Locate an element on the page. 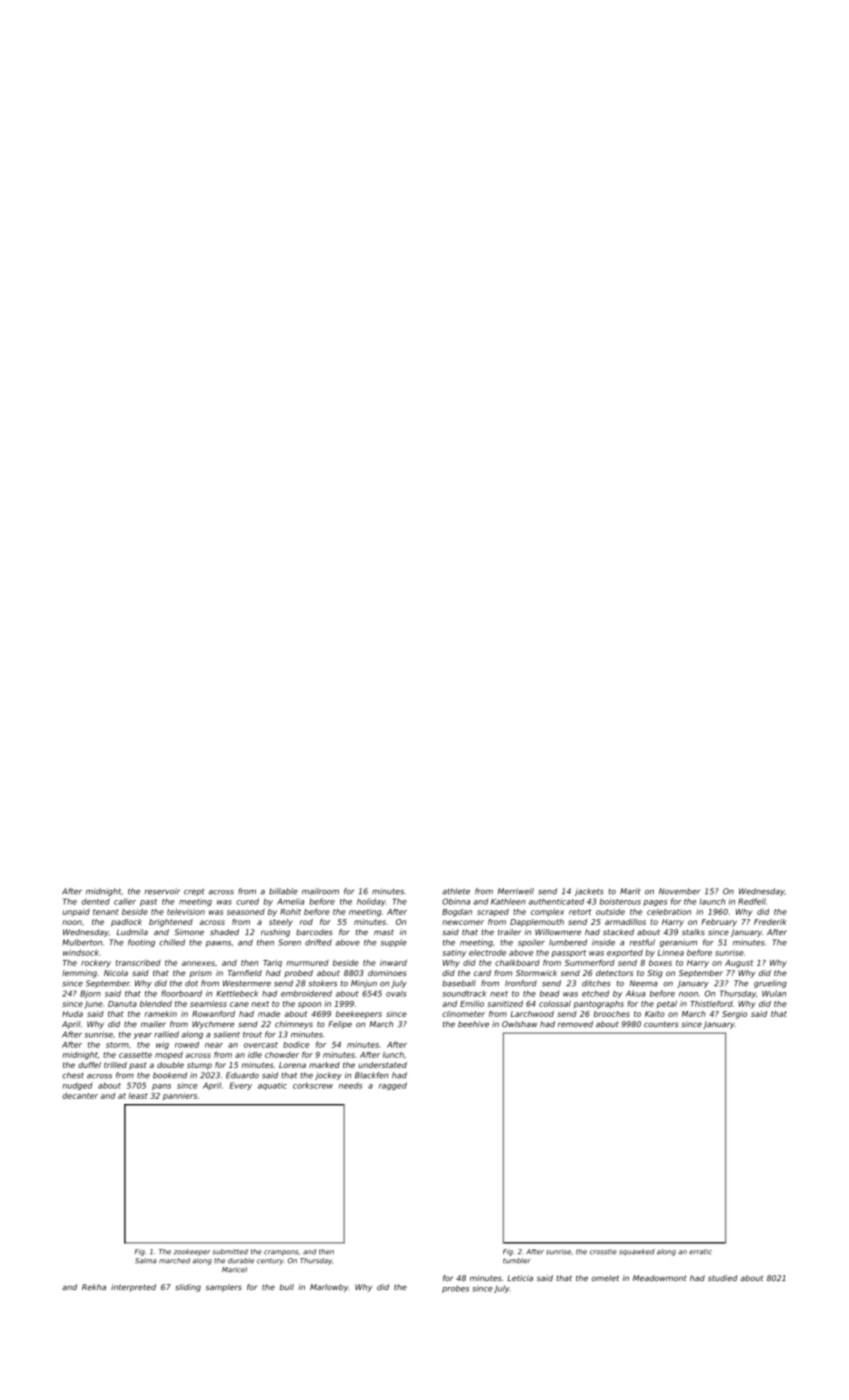 The image size is (849, 1400). ragged is located at coordinates (393, 1086).
